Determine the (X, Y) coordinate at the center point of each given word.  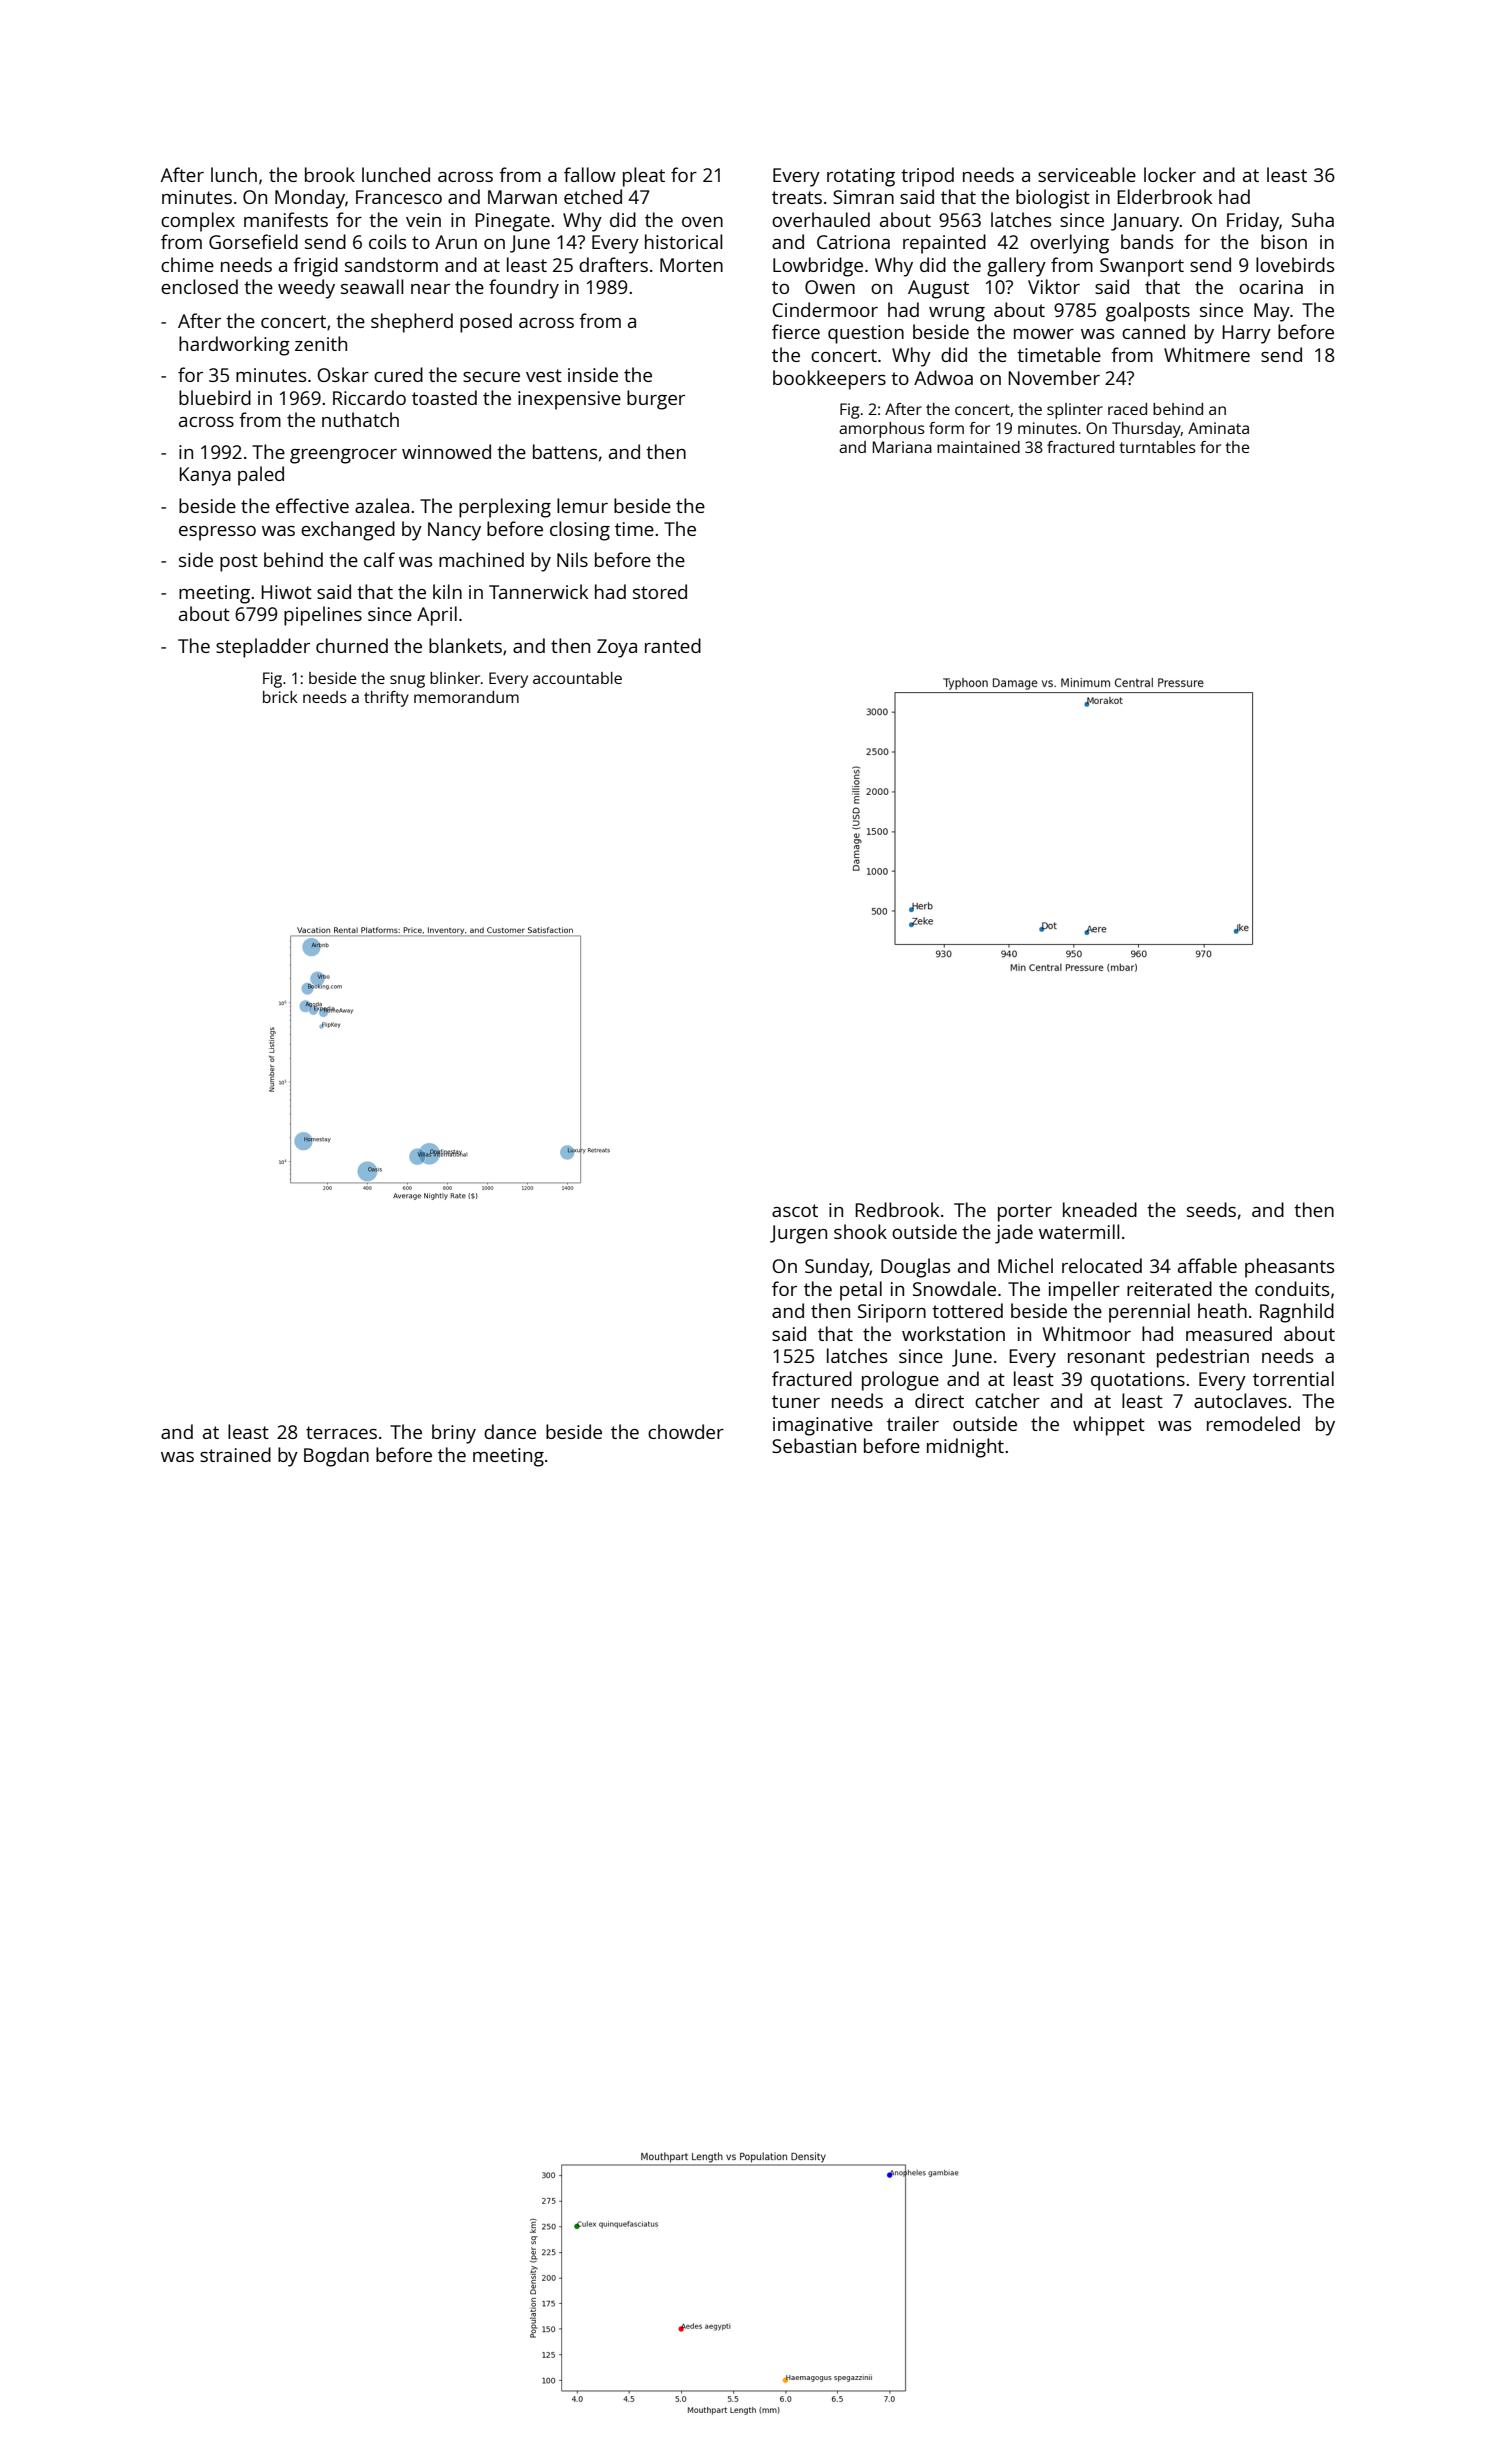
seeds (1211, 1209)
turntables (1157, 447)
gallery (1016, 267)
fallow (590, 174)
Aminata (1218, 428)
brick (280, 697)
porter (1025, 1213)
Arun (456, 242)
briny (454, 1434)
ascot (795, 1210)
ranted (673, 645)
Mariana (902, 447)
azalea (382, 505)
